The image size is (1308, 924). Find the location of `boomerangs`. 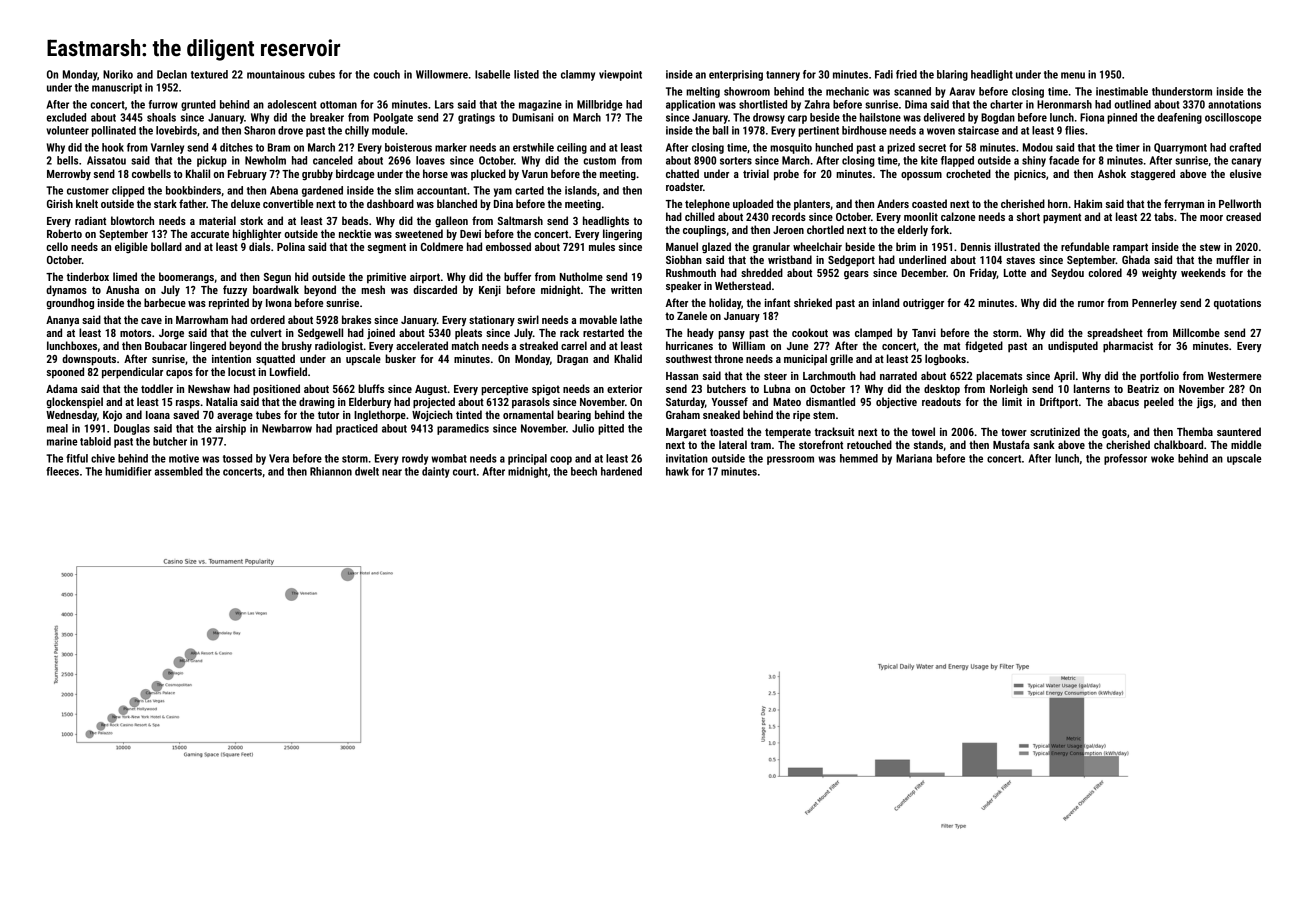

boomerangs is located at coordinates (186, 278).
